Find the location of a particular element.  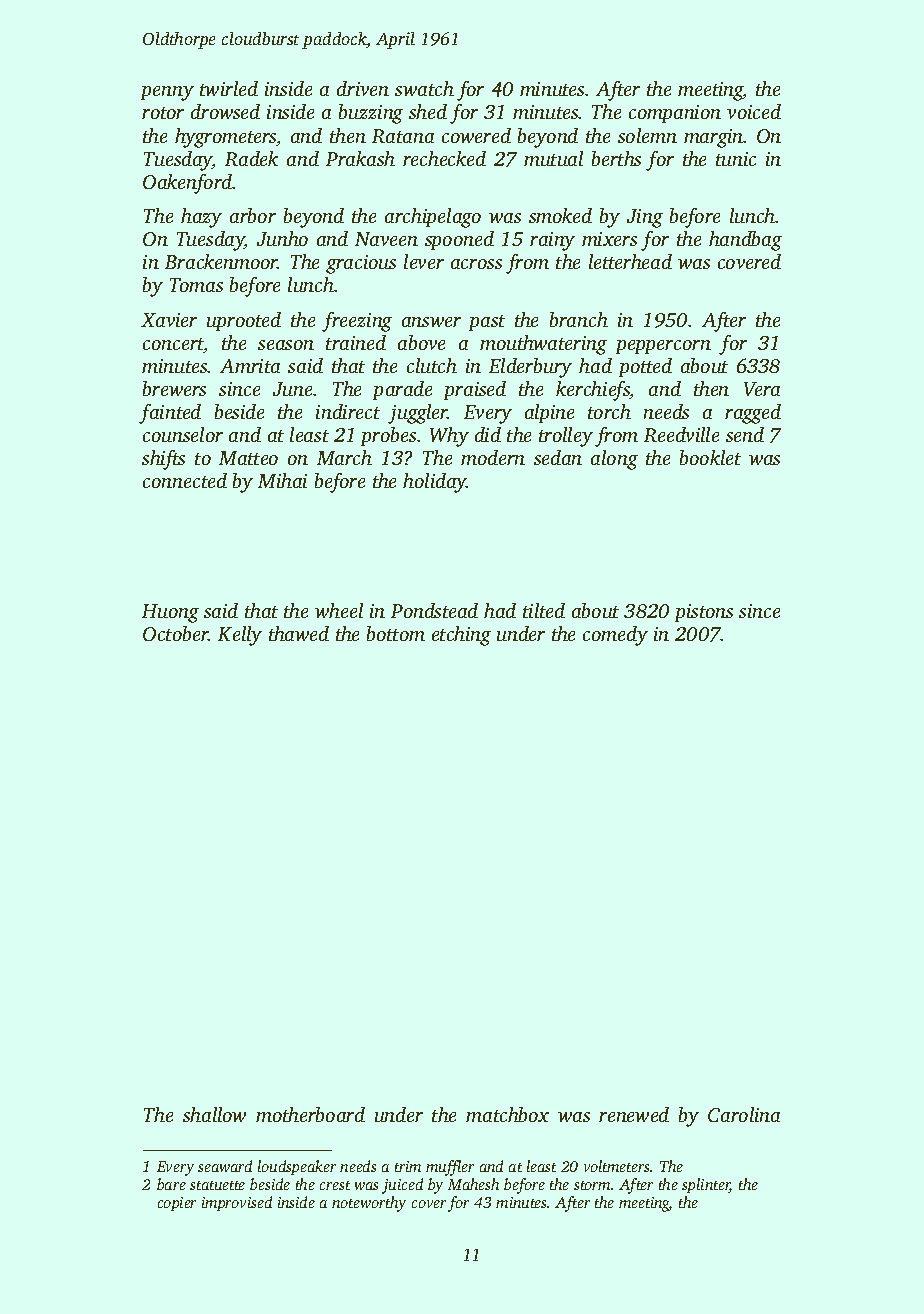

tunic is located at coordinates (736, 159).
